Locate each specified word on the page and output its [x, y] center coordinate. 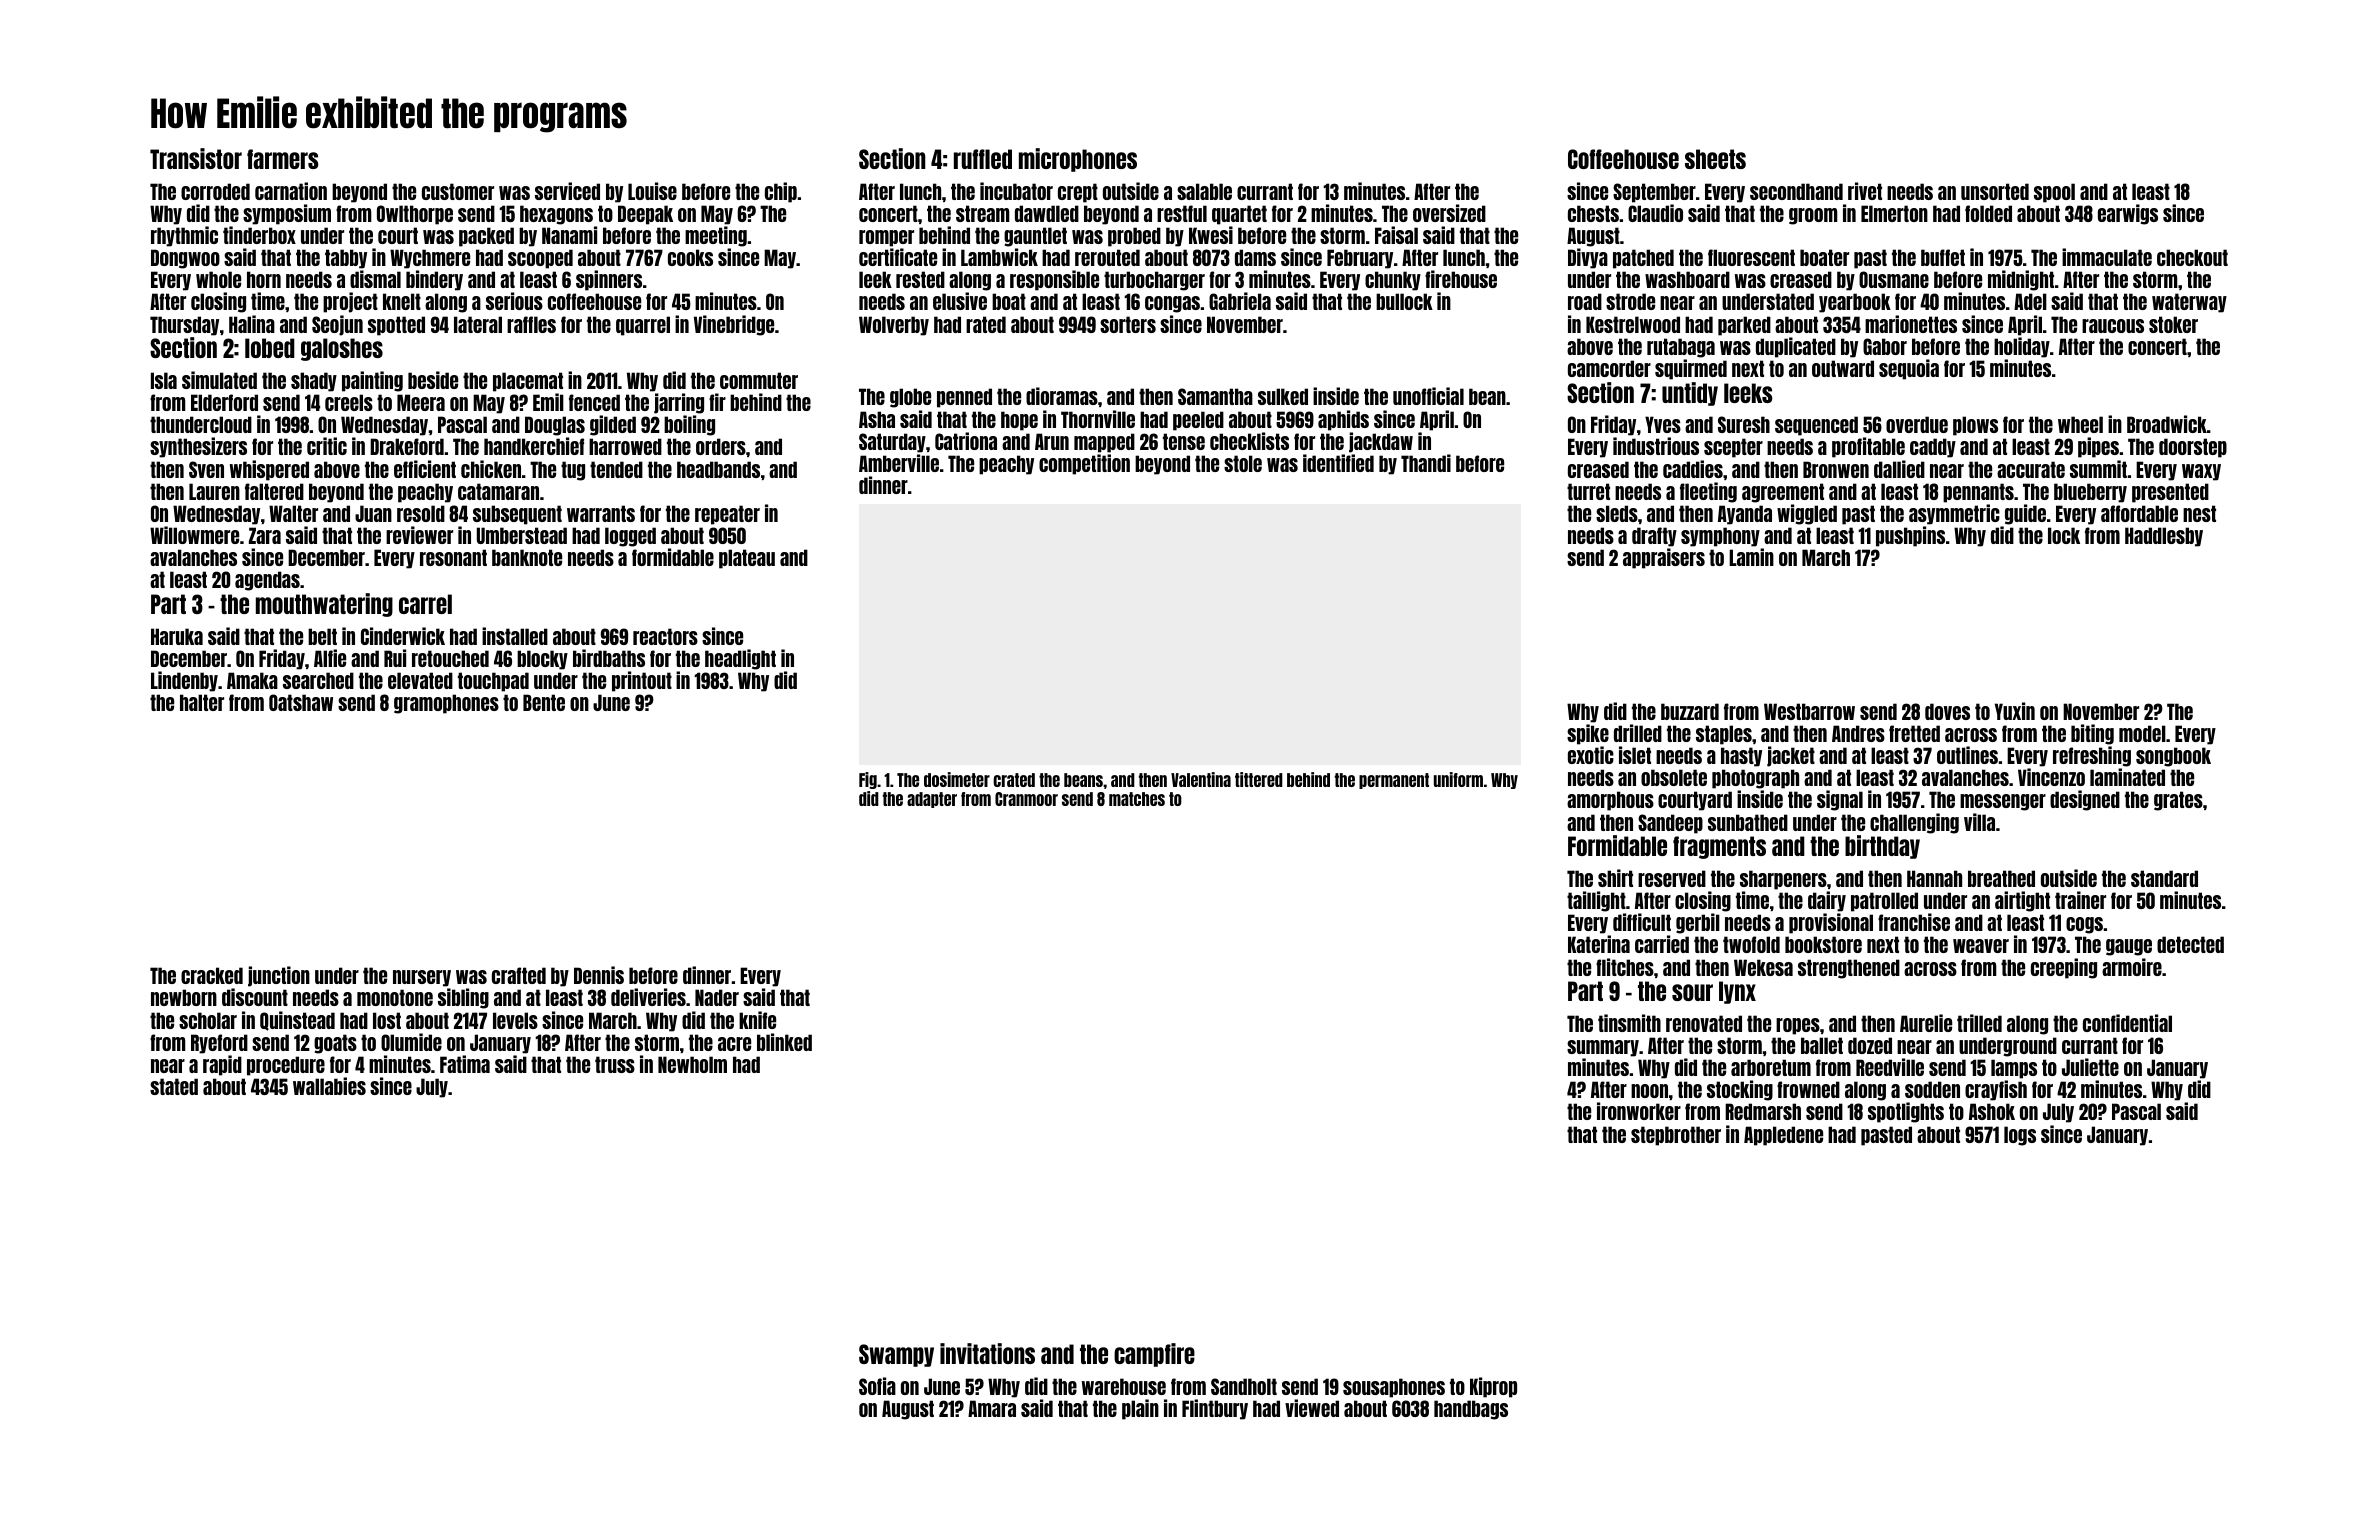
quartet [1239, 215]
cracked [212, 975]
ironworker [1639, 1111]
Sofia [877, 1386]
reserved [1672, 878]
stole [1243, 463]
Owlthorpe [415, 215]
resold [421, 513]
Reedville [1890, 1067]
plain [1140, 1409]
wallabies [329, 1086]
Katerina [1599, 944]
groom [1813, 216]
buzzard [1690, 711]
